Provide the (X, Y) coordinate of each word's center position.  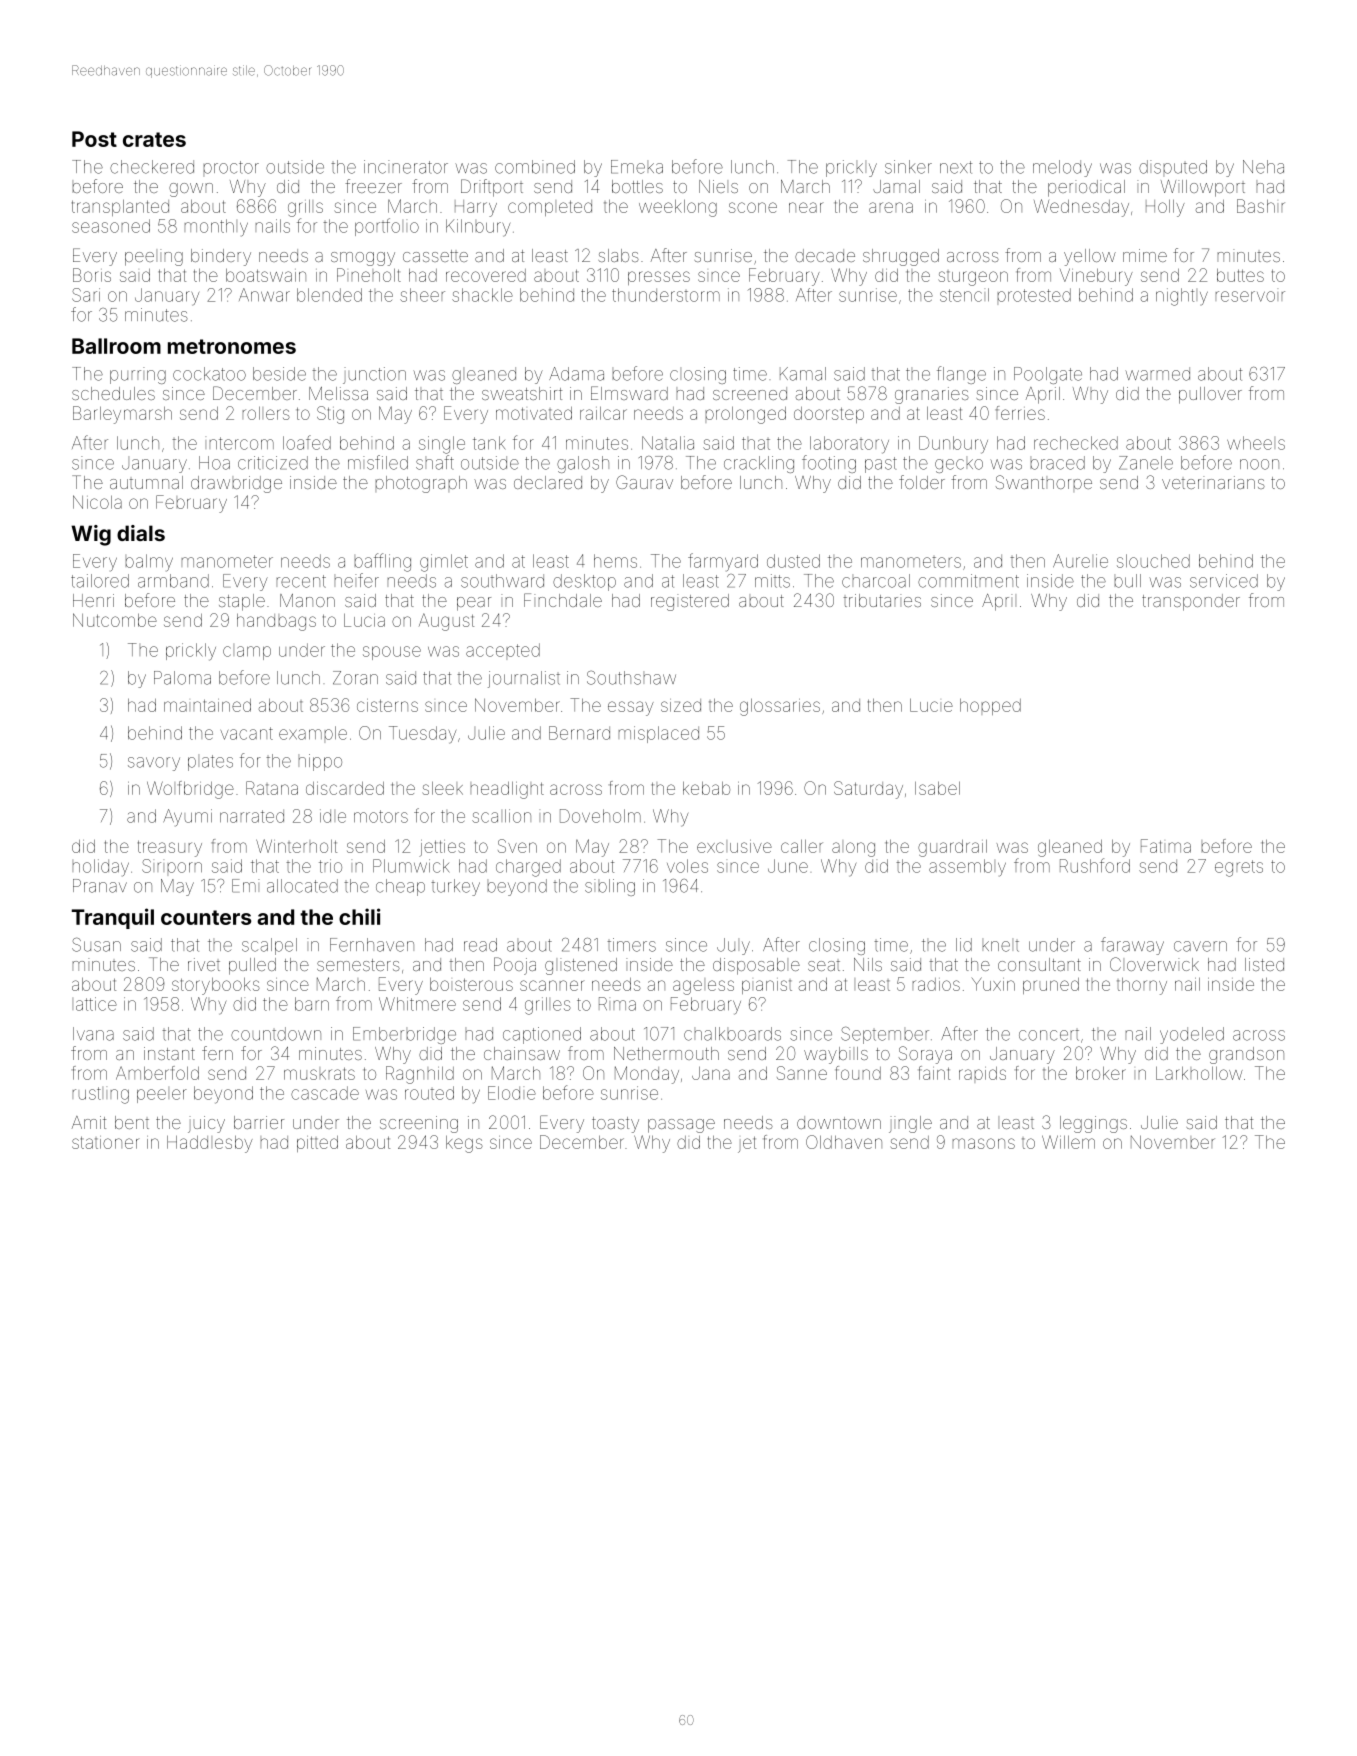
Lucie (931, 705)
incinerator (406, 167)
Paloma (182, 678)
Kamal (803, 374)
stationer (105, 1142)
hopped (990, 707)
